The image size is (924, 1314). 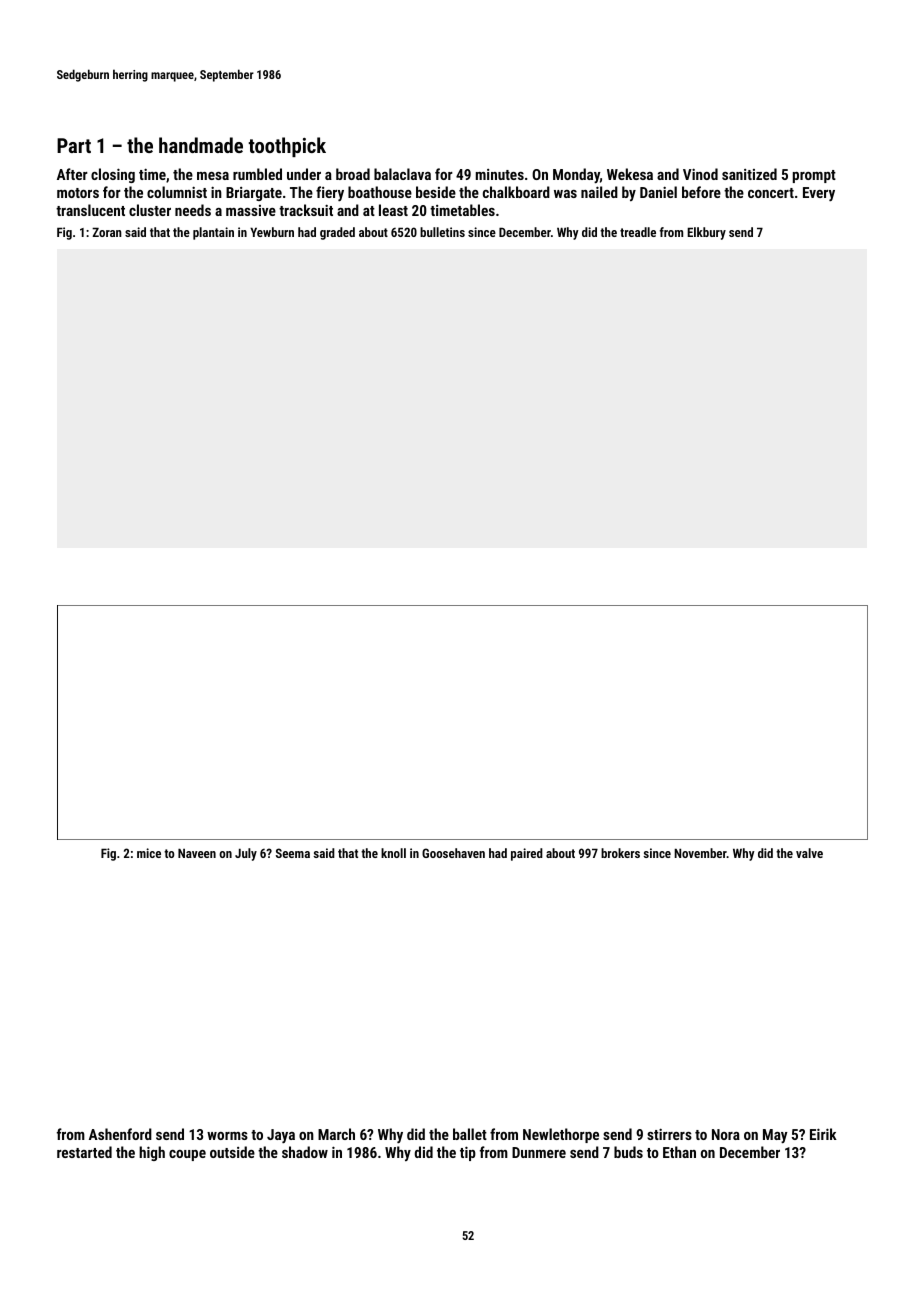 I want to click on November, so click(x=700, y=853).
